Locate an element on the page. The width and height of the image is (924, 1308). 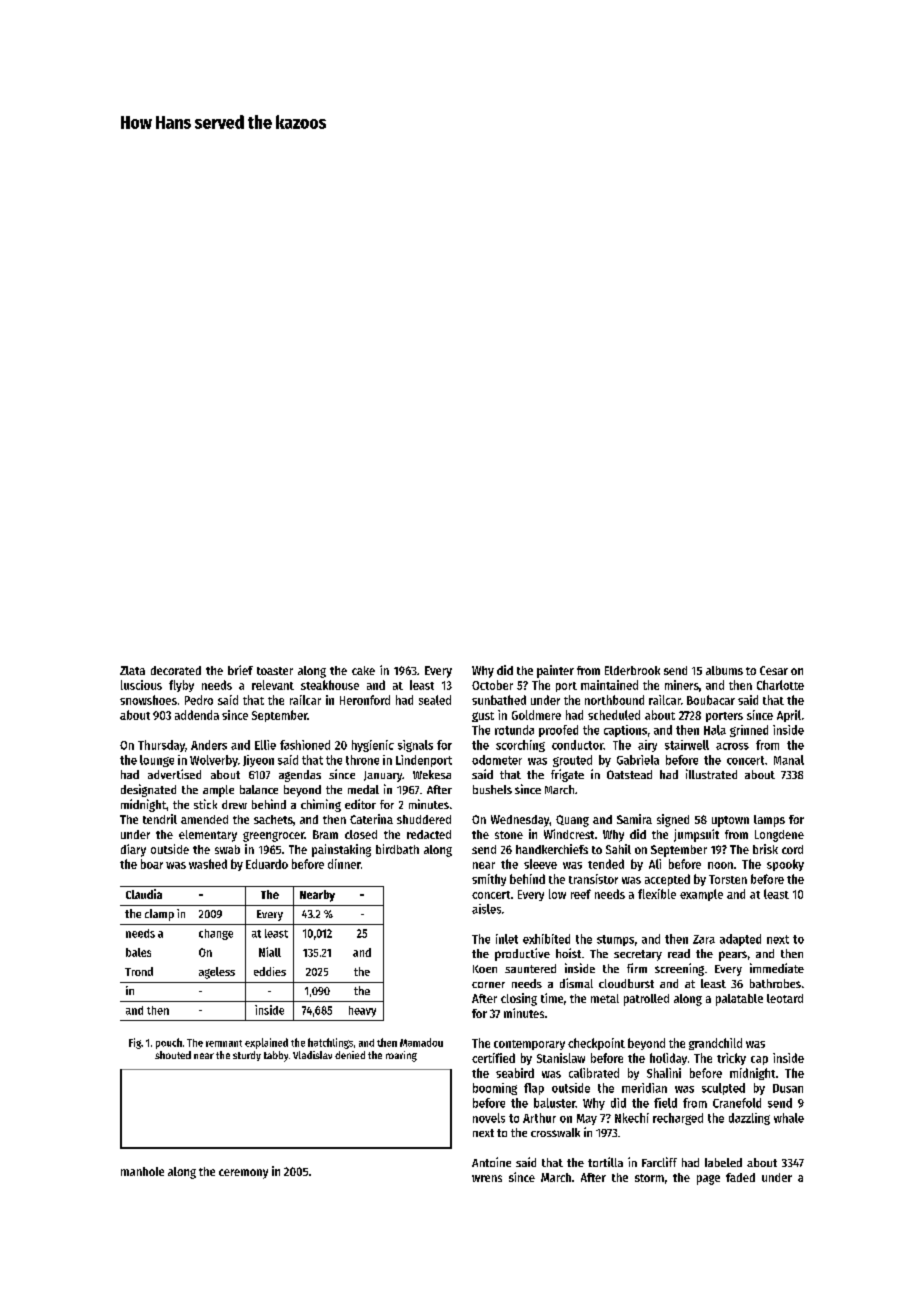
designated is located at coordinates (148, 790).
